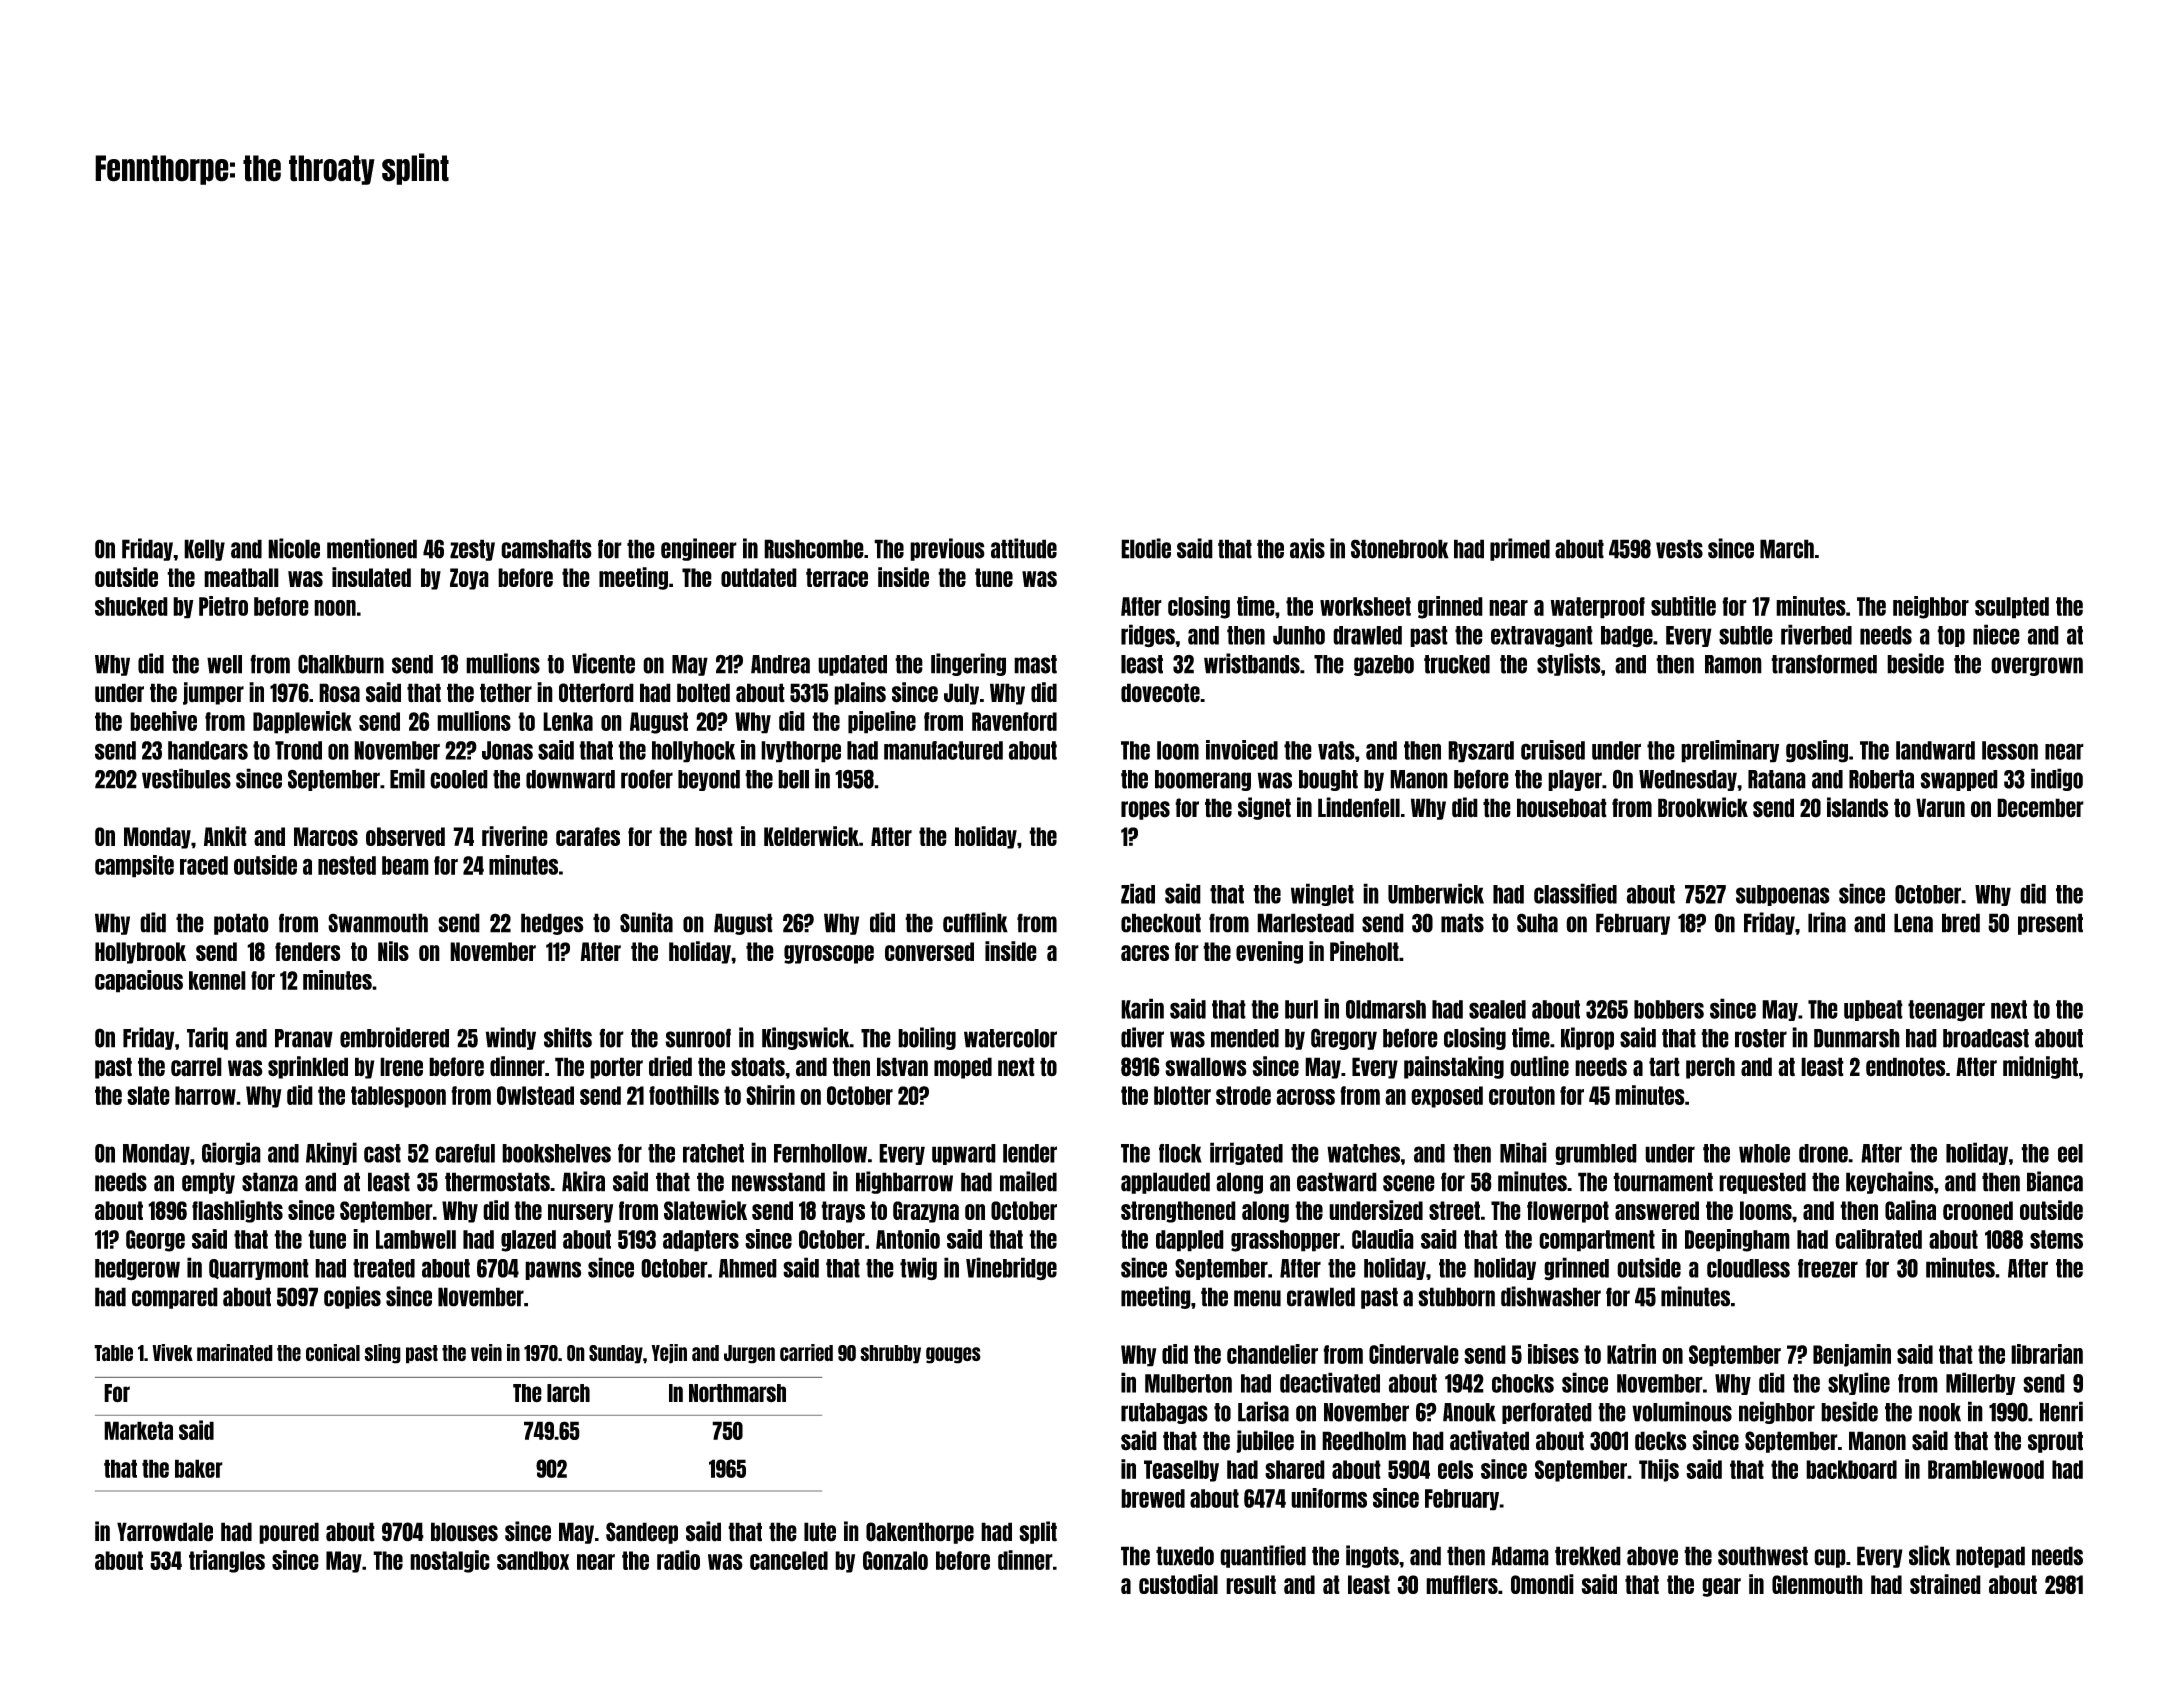 The image size is (2178, 1683). Describe the element at coordinates (1272, 1354) in the image. I see `chandelier` at that location.
